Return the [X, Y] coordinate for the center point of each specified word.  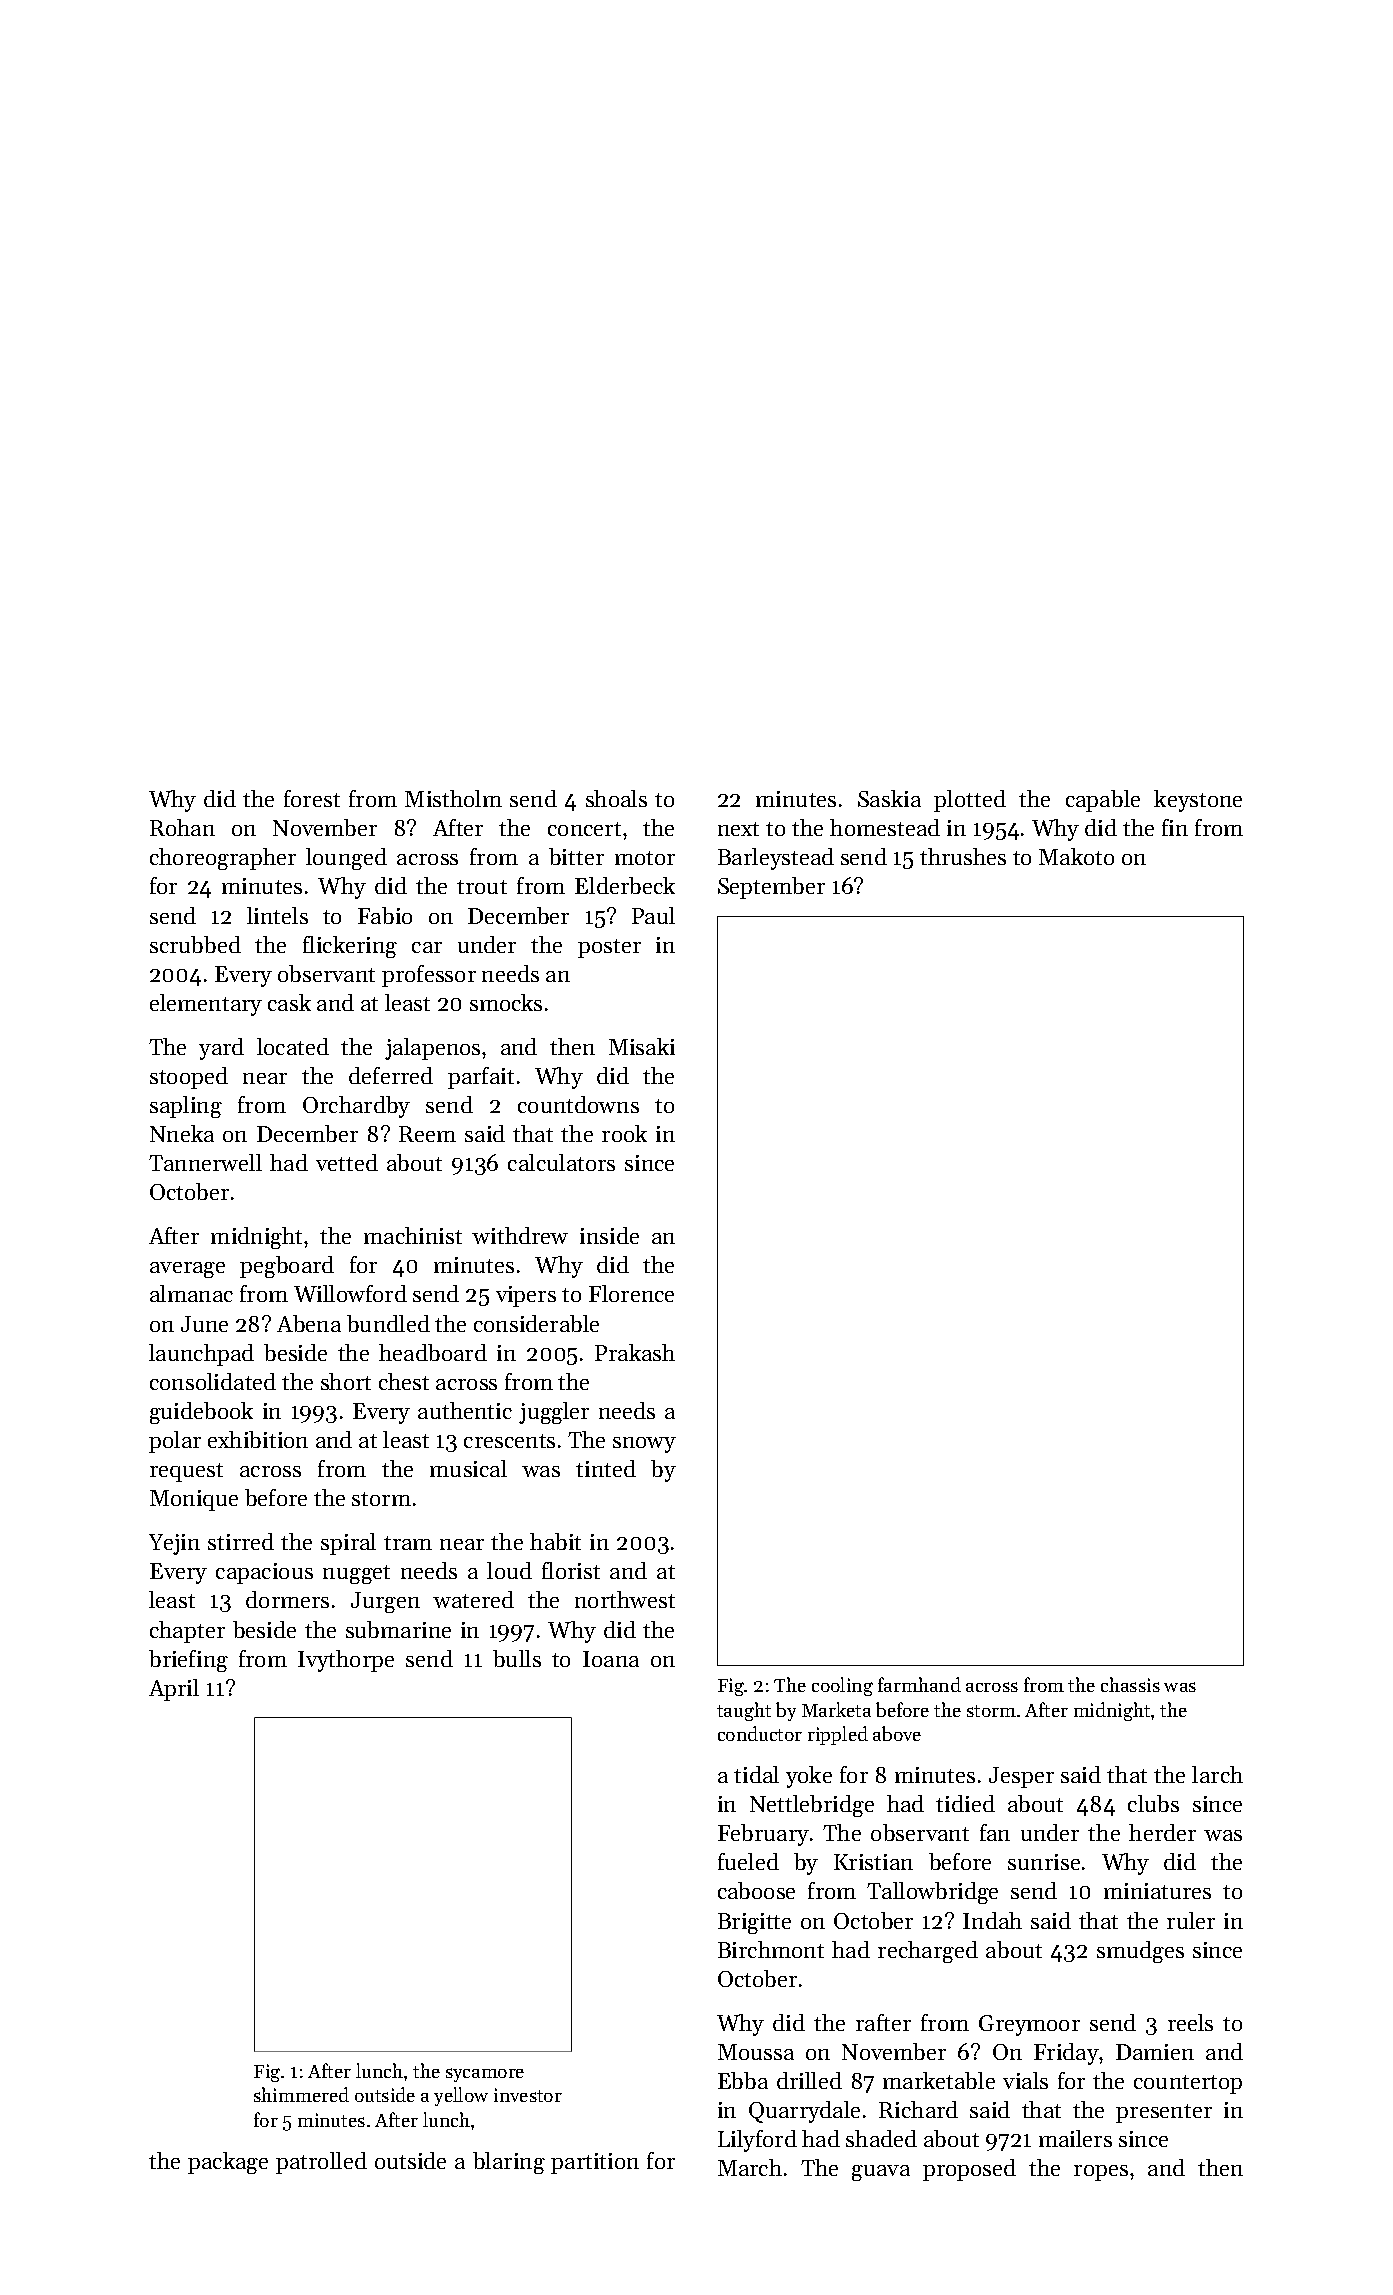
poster [609, 948]
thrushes [963, 856]
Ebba [743, 2080]
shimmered [301, 2094]
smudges [1140, 1952]
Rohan [182, 827]
